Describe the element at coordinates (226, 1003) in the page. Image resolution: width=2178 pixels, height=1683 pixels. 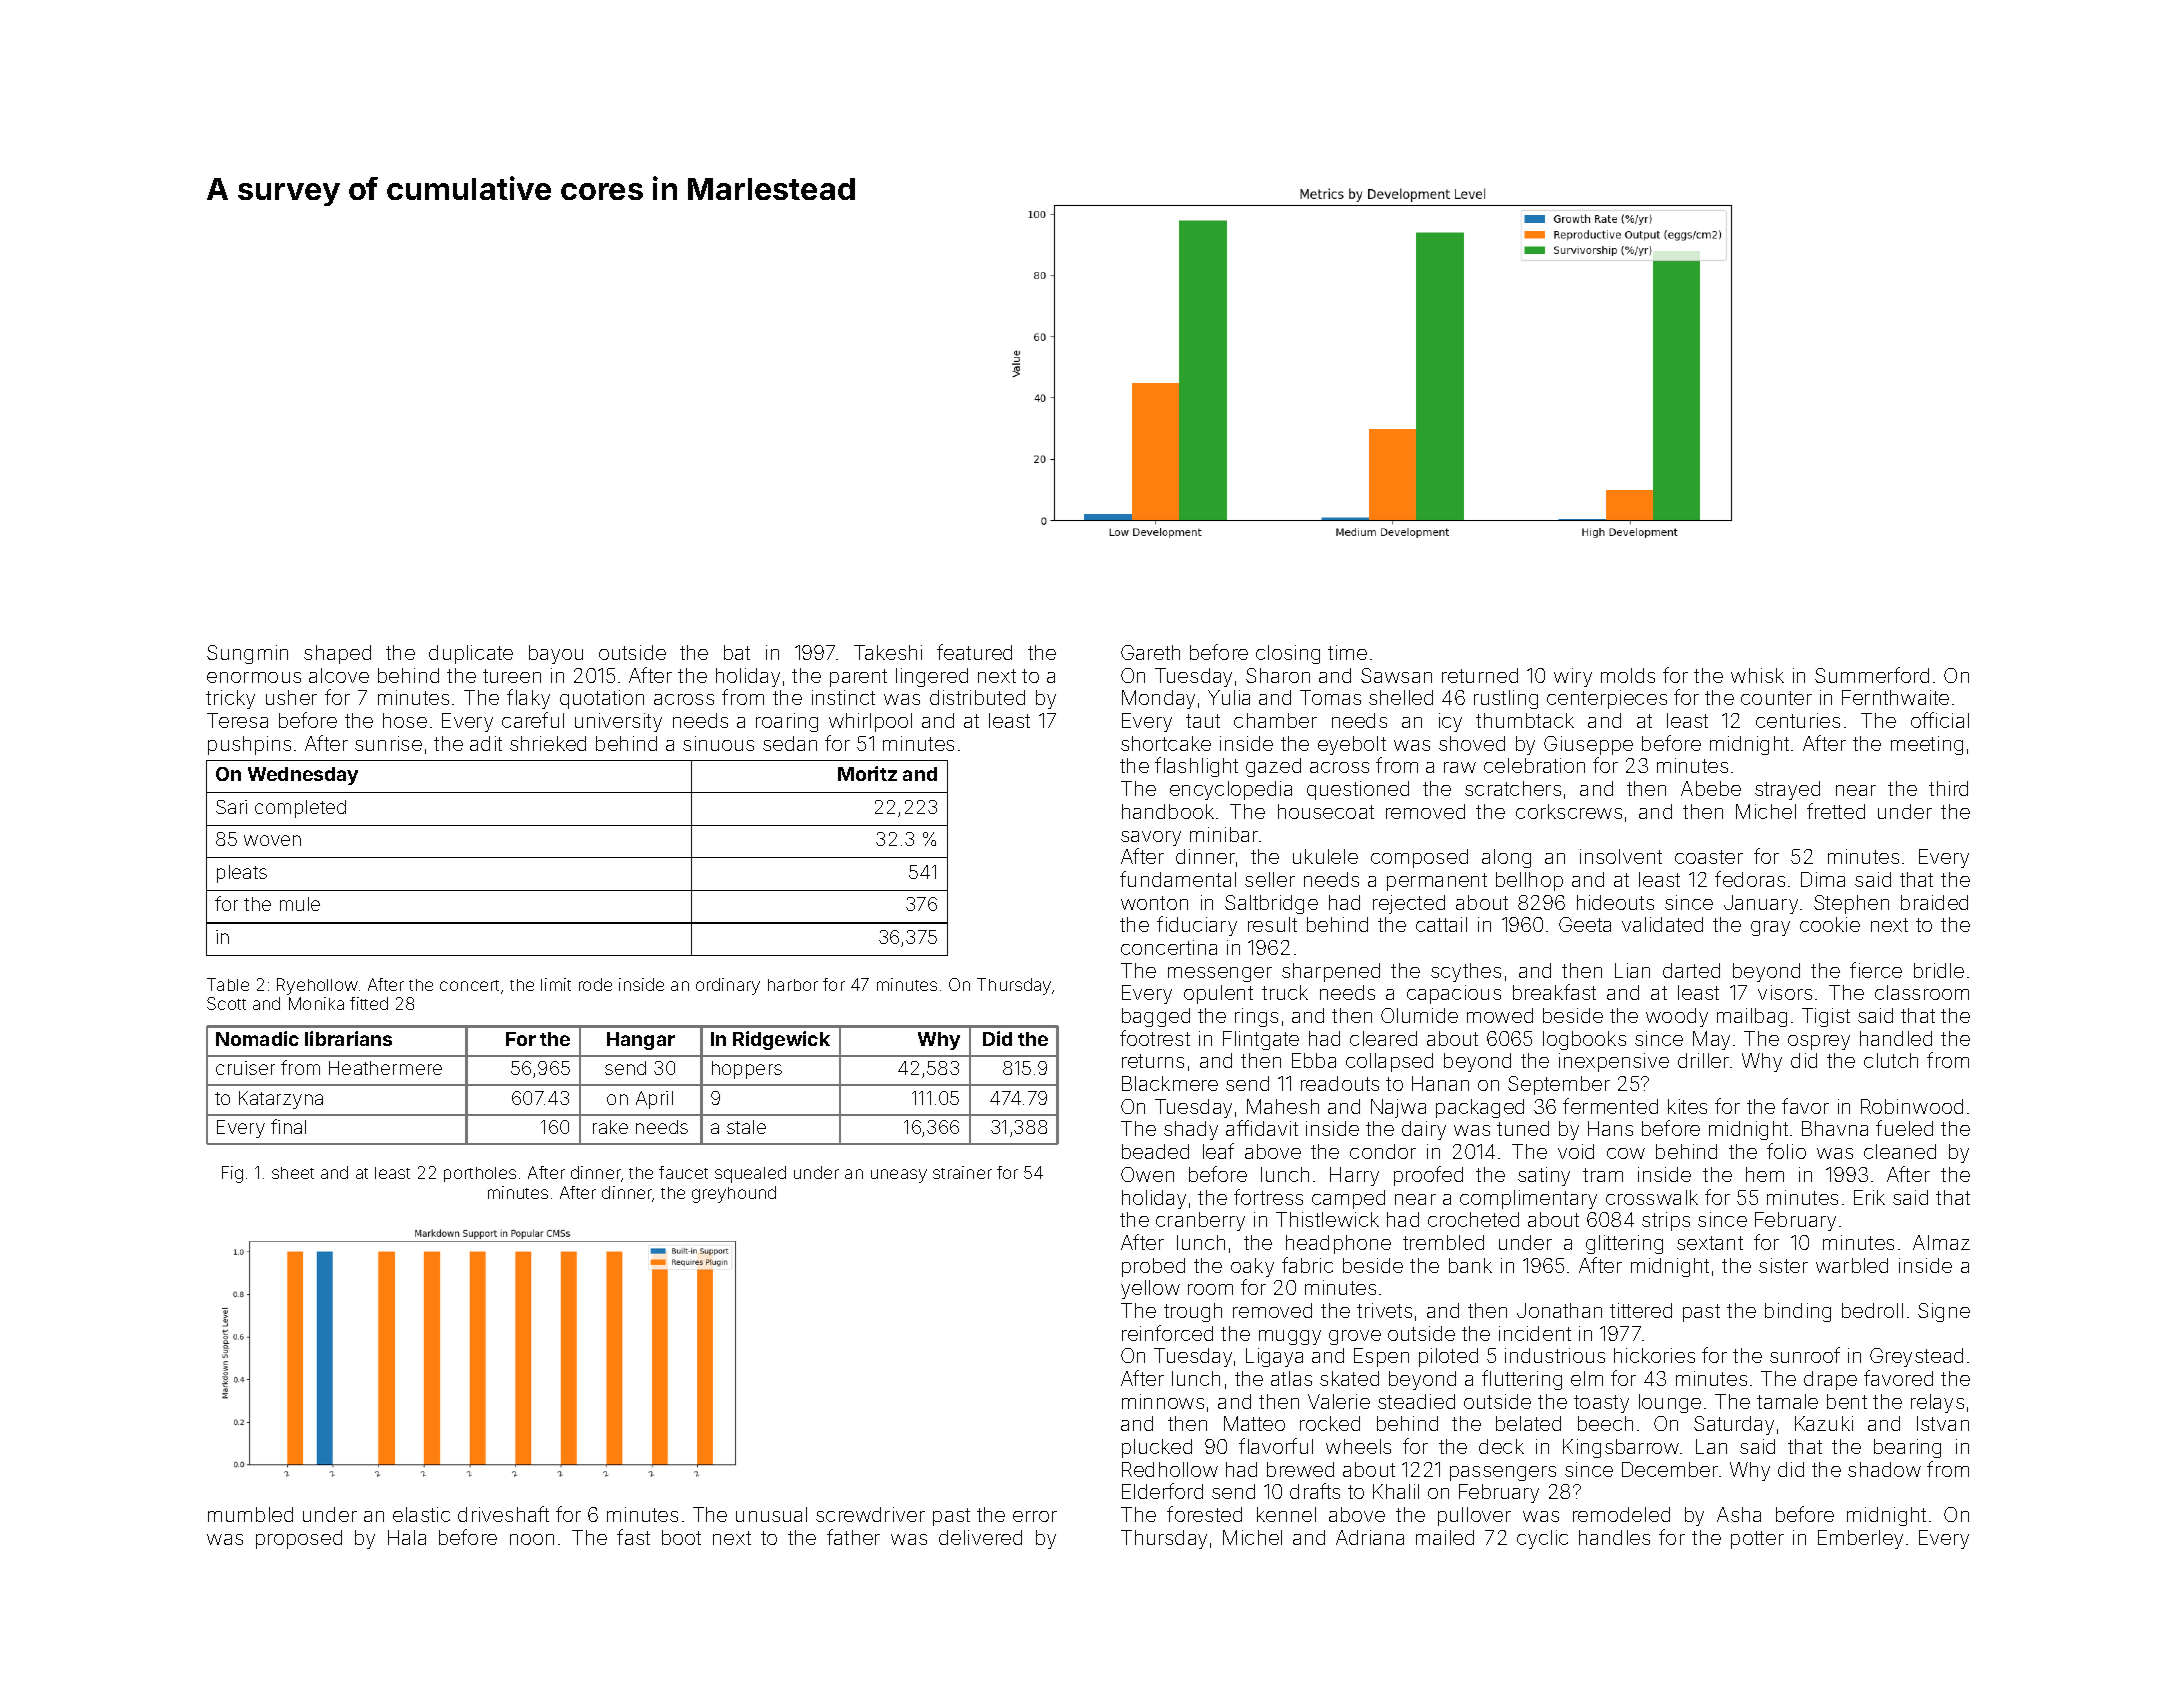
I see `Scott` at that location.
